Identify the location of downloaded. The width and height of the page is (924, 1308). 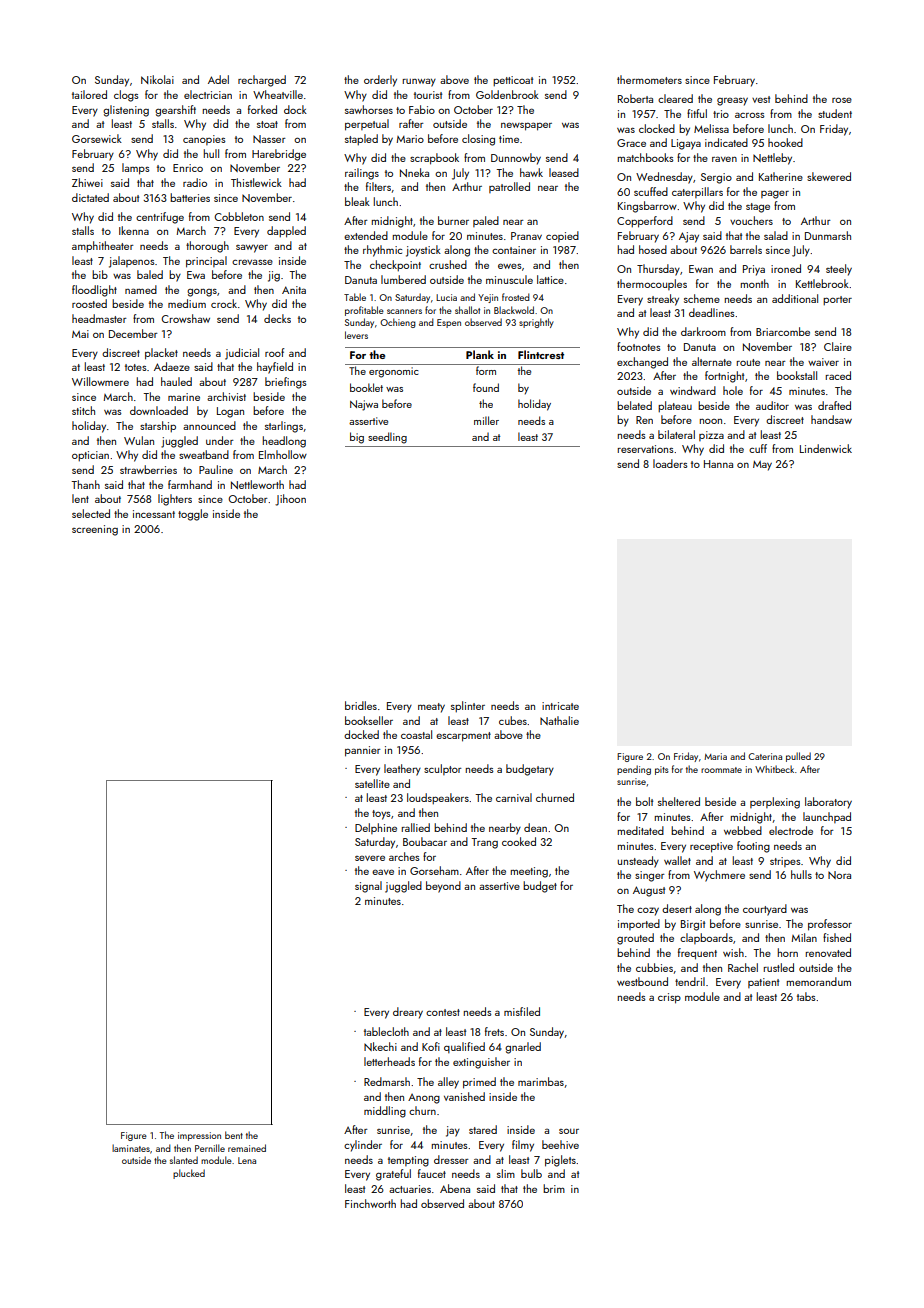
(159, 410).
